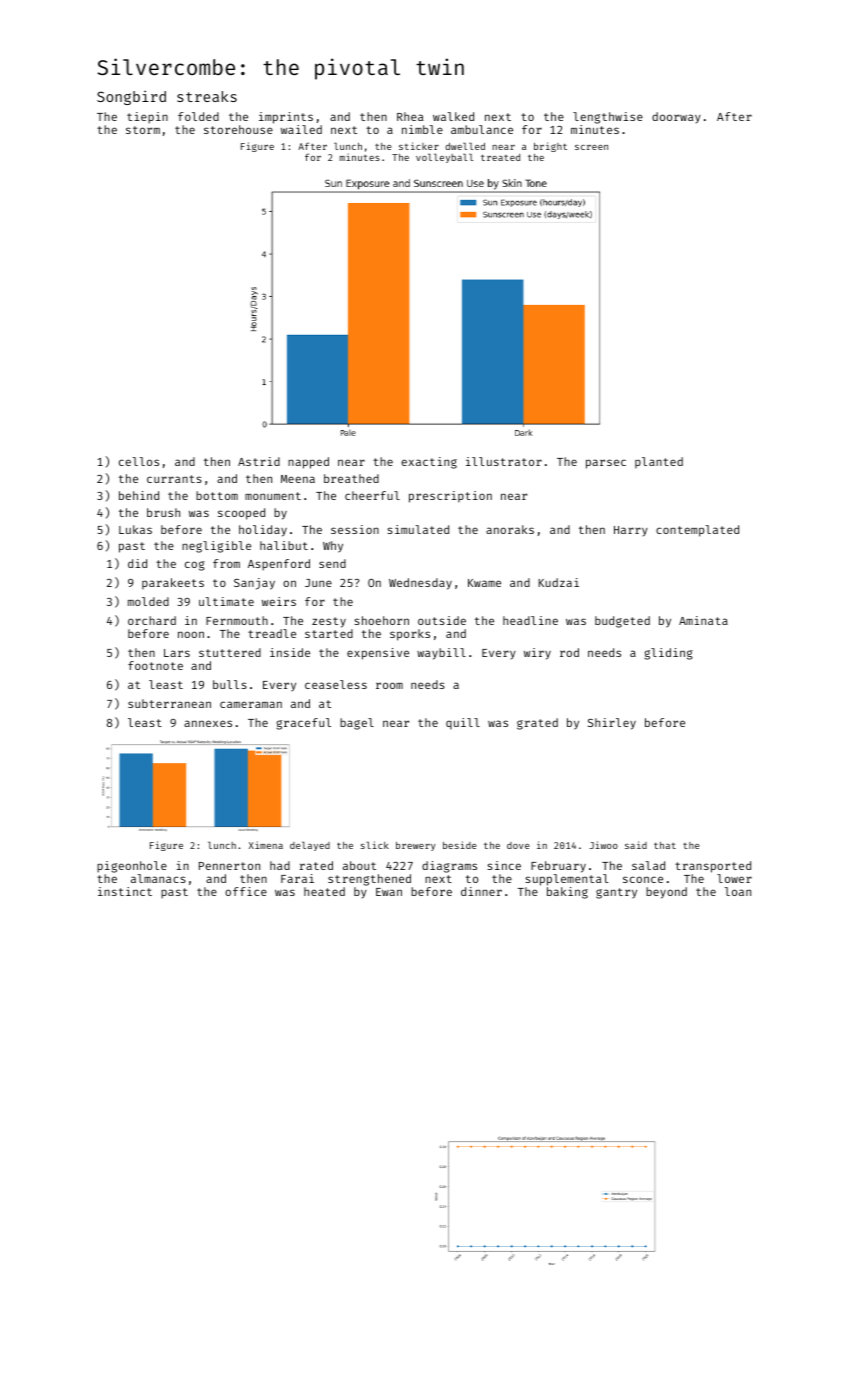 This screenshot has width=849, height=1400. What do you see at coordinates (207, 96) in the screenshot?
I see `streaks` at bounding box center [207, 96].
